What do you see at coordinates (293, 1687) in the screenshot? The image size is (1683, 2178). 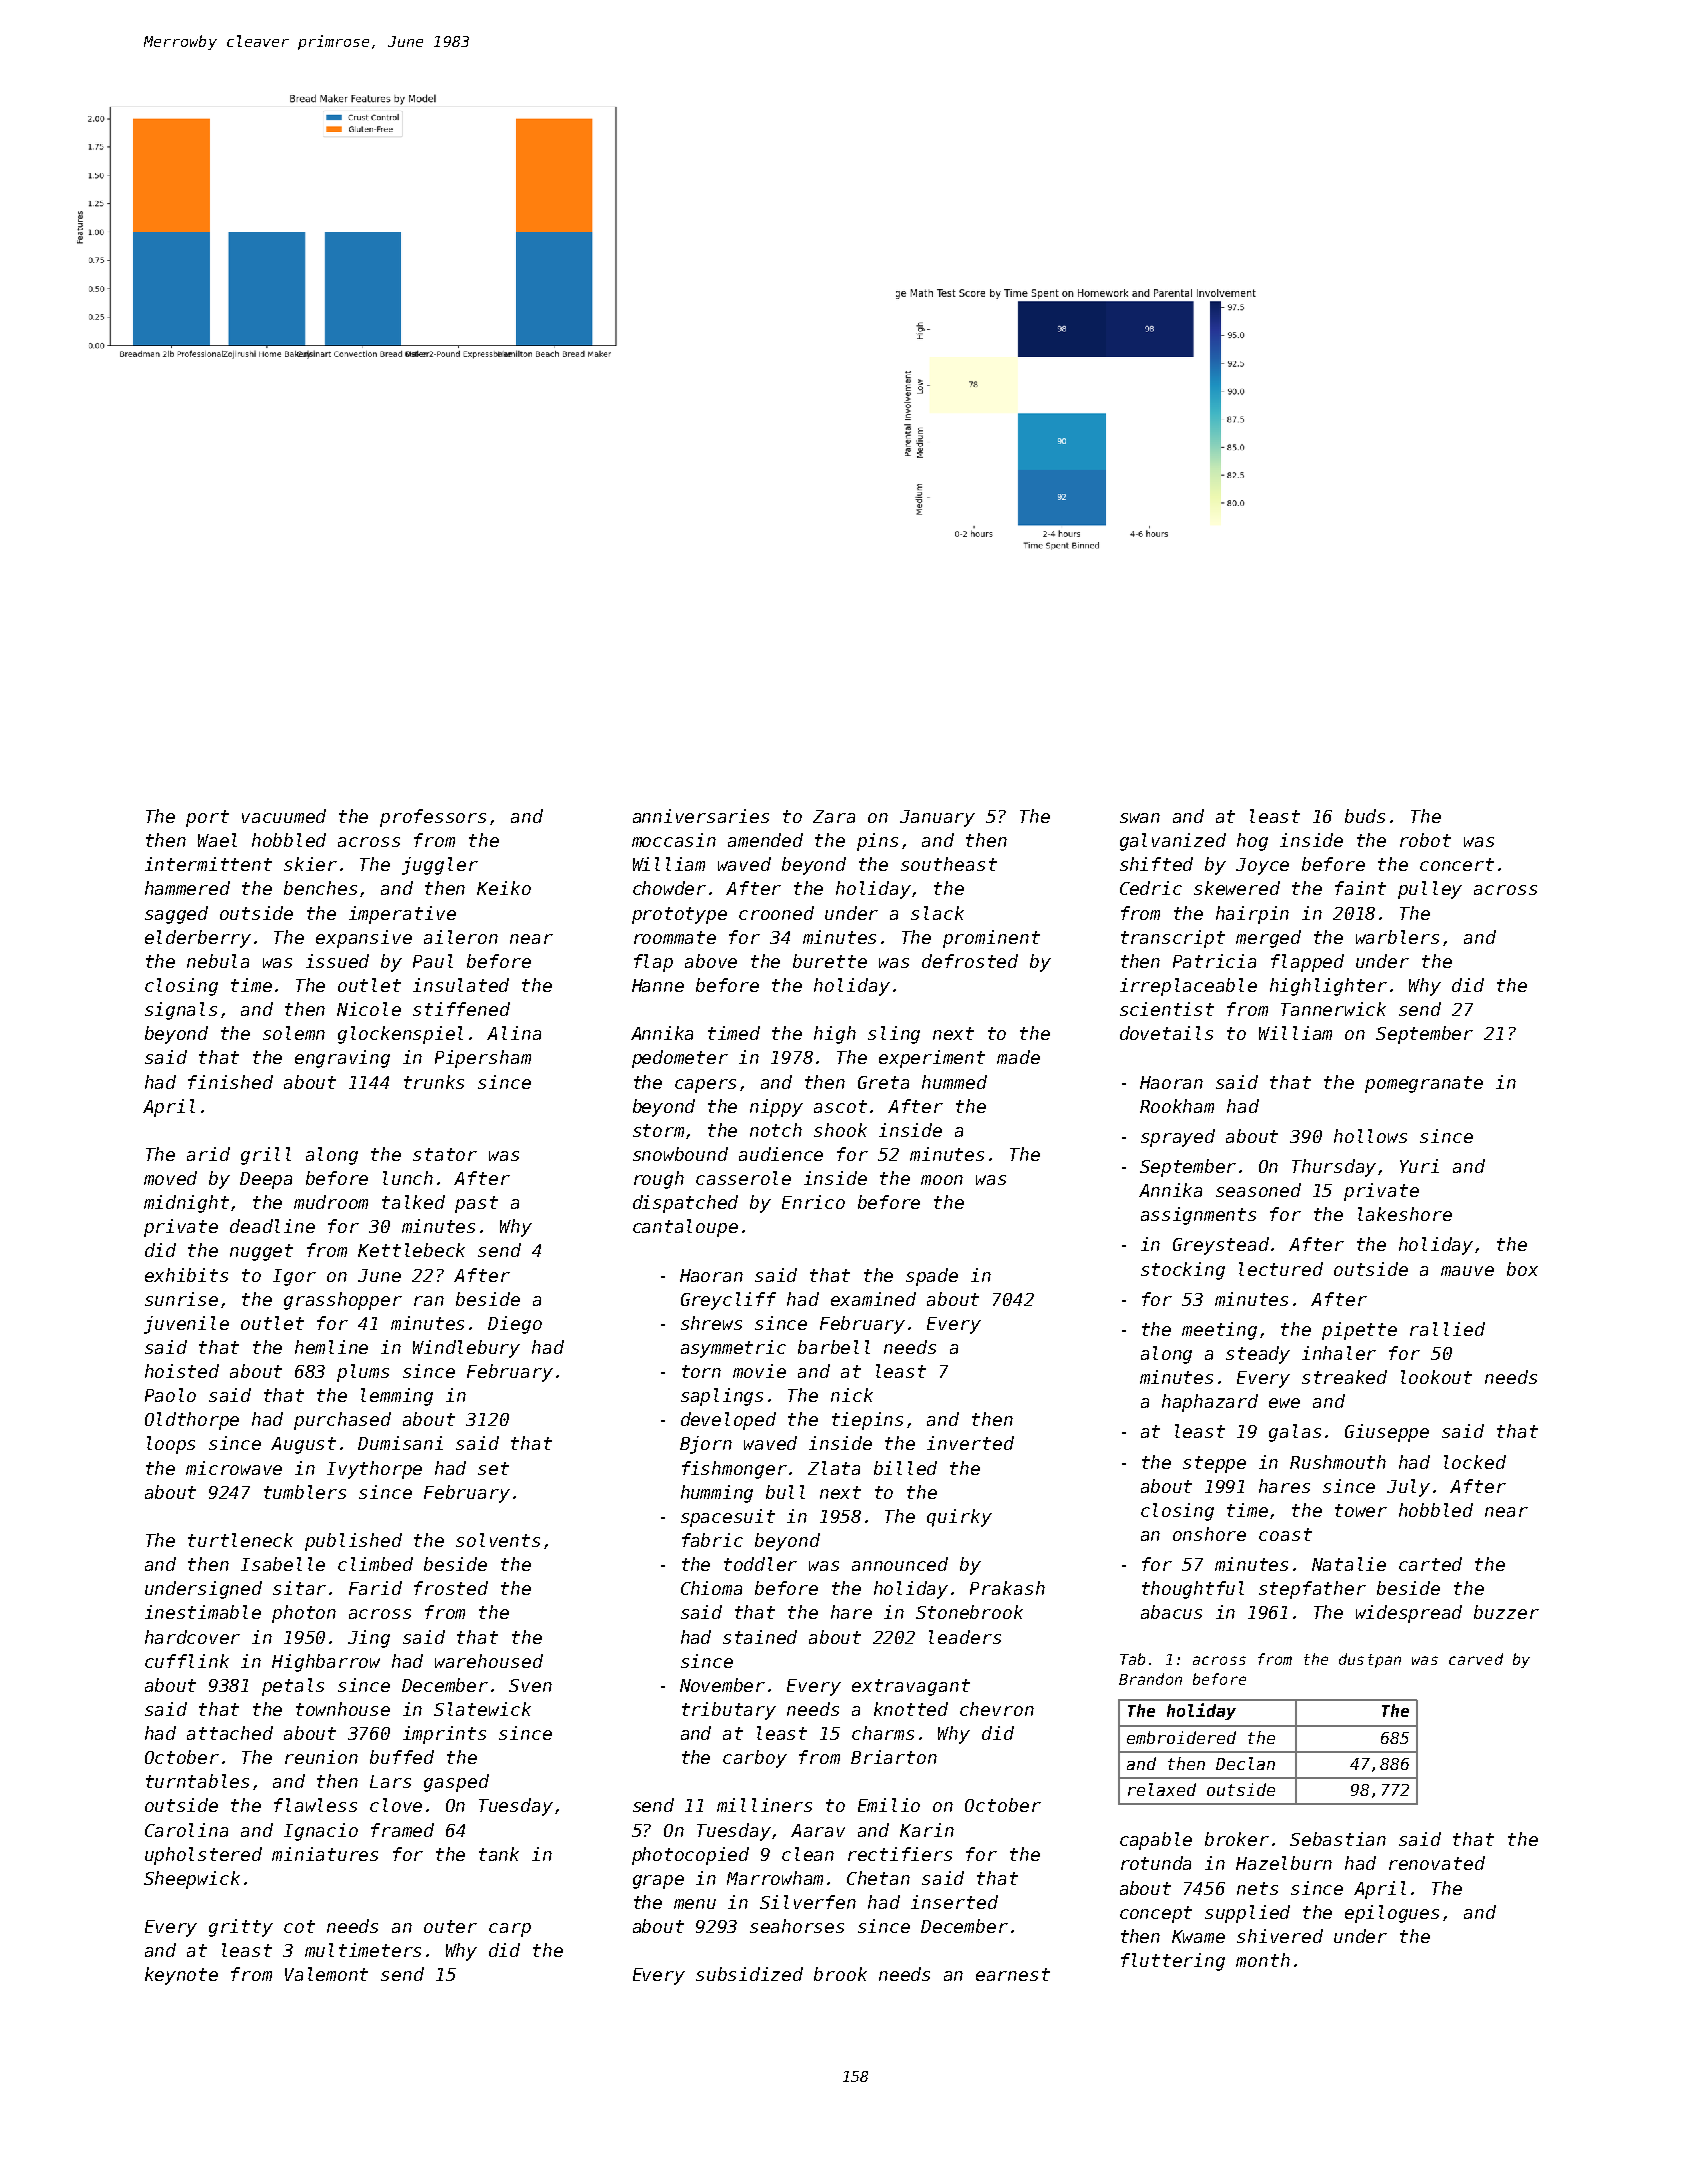 I see `petals` at bounding box center [293, 1687].
